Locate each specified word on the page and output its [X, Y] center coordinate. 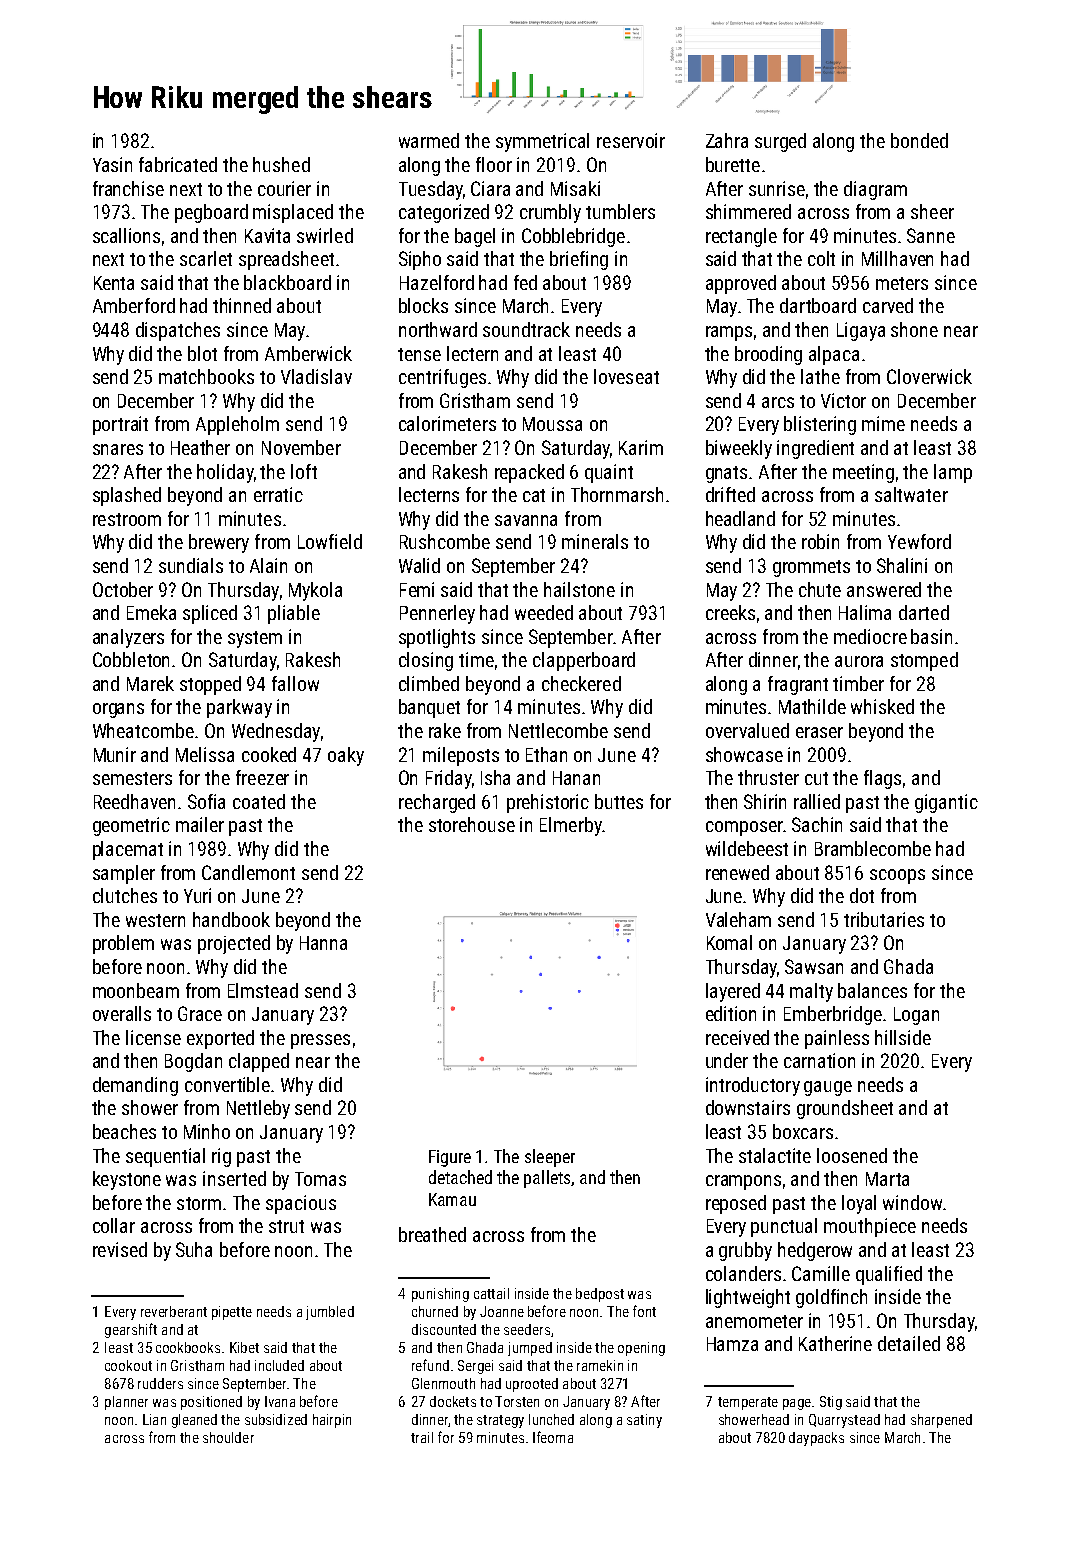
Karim [641, 447]
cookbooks [188, 1347]
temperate [748, 1403]
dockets [453, 1401]
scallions [126, 235]
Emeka [151, 612]
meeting [863, 473]
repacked [529, 473]
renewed [737, 872]
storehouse [472, 824]
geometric [131, 826]
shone [914, 329]
